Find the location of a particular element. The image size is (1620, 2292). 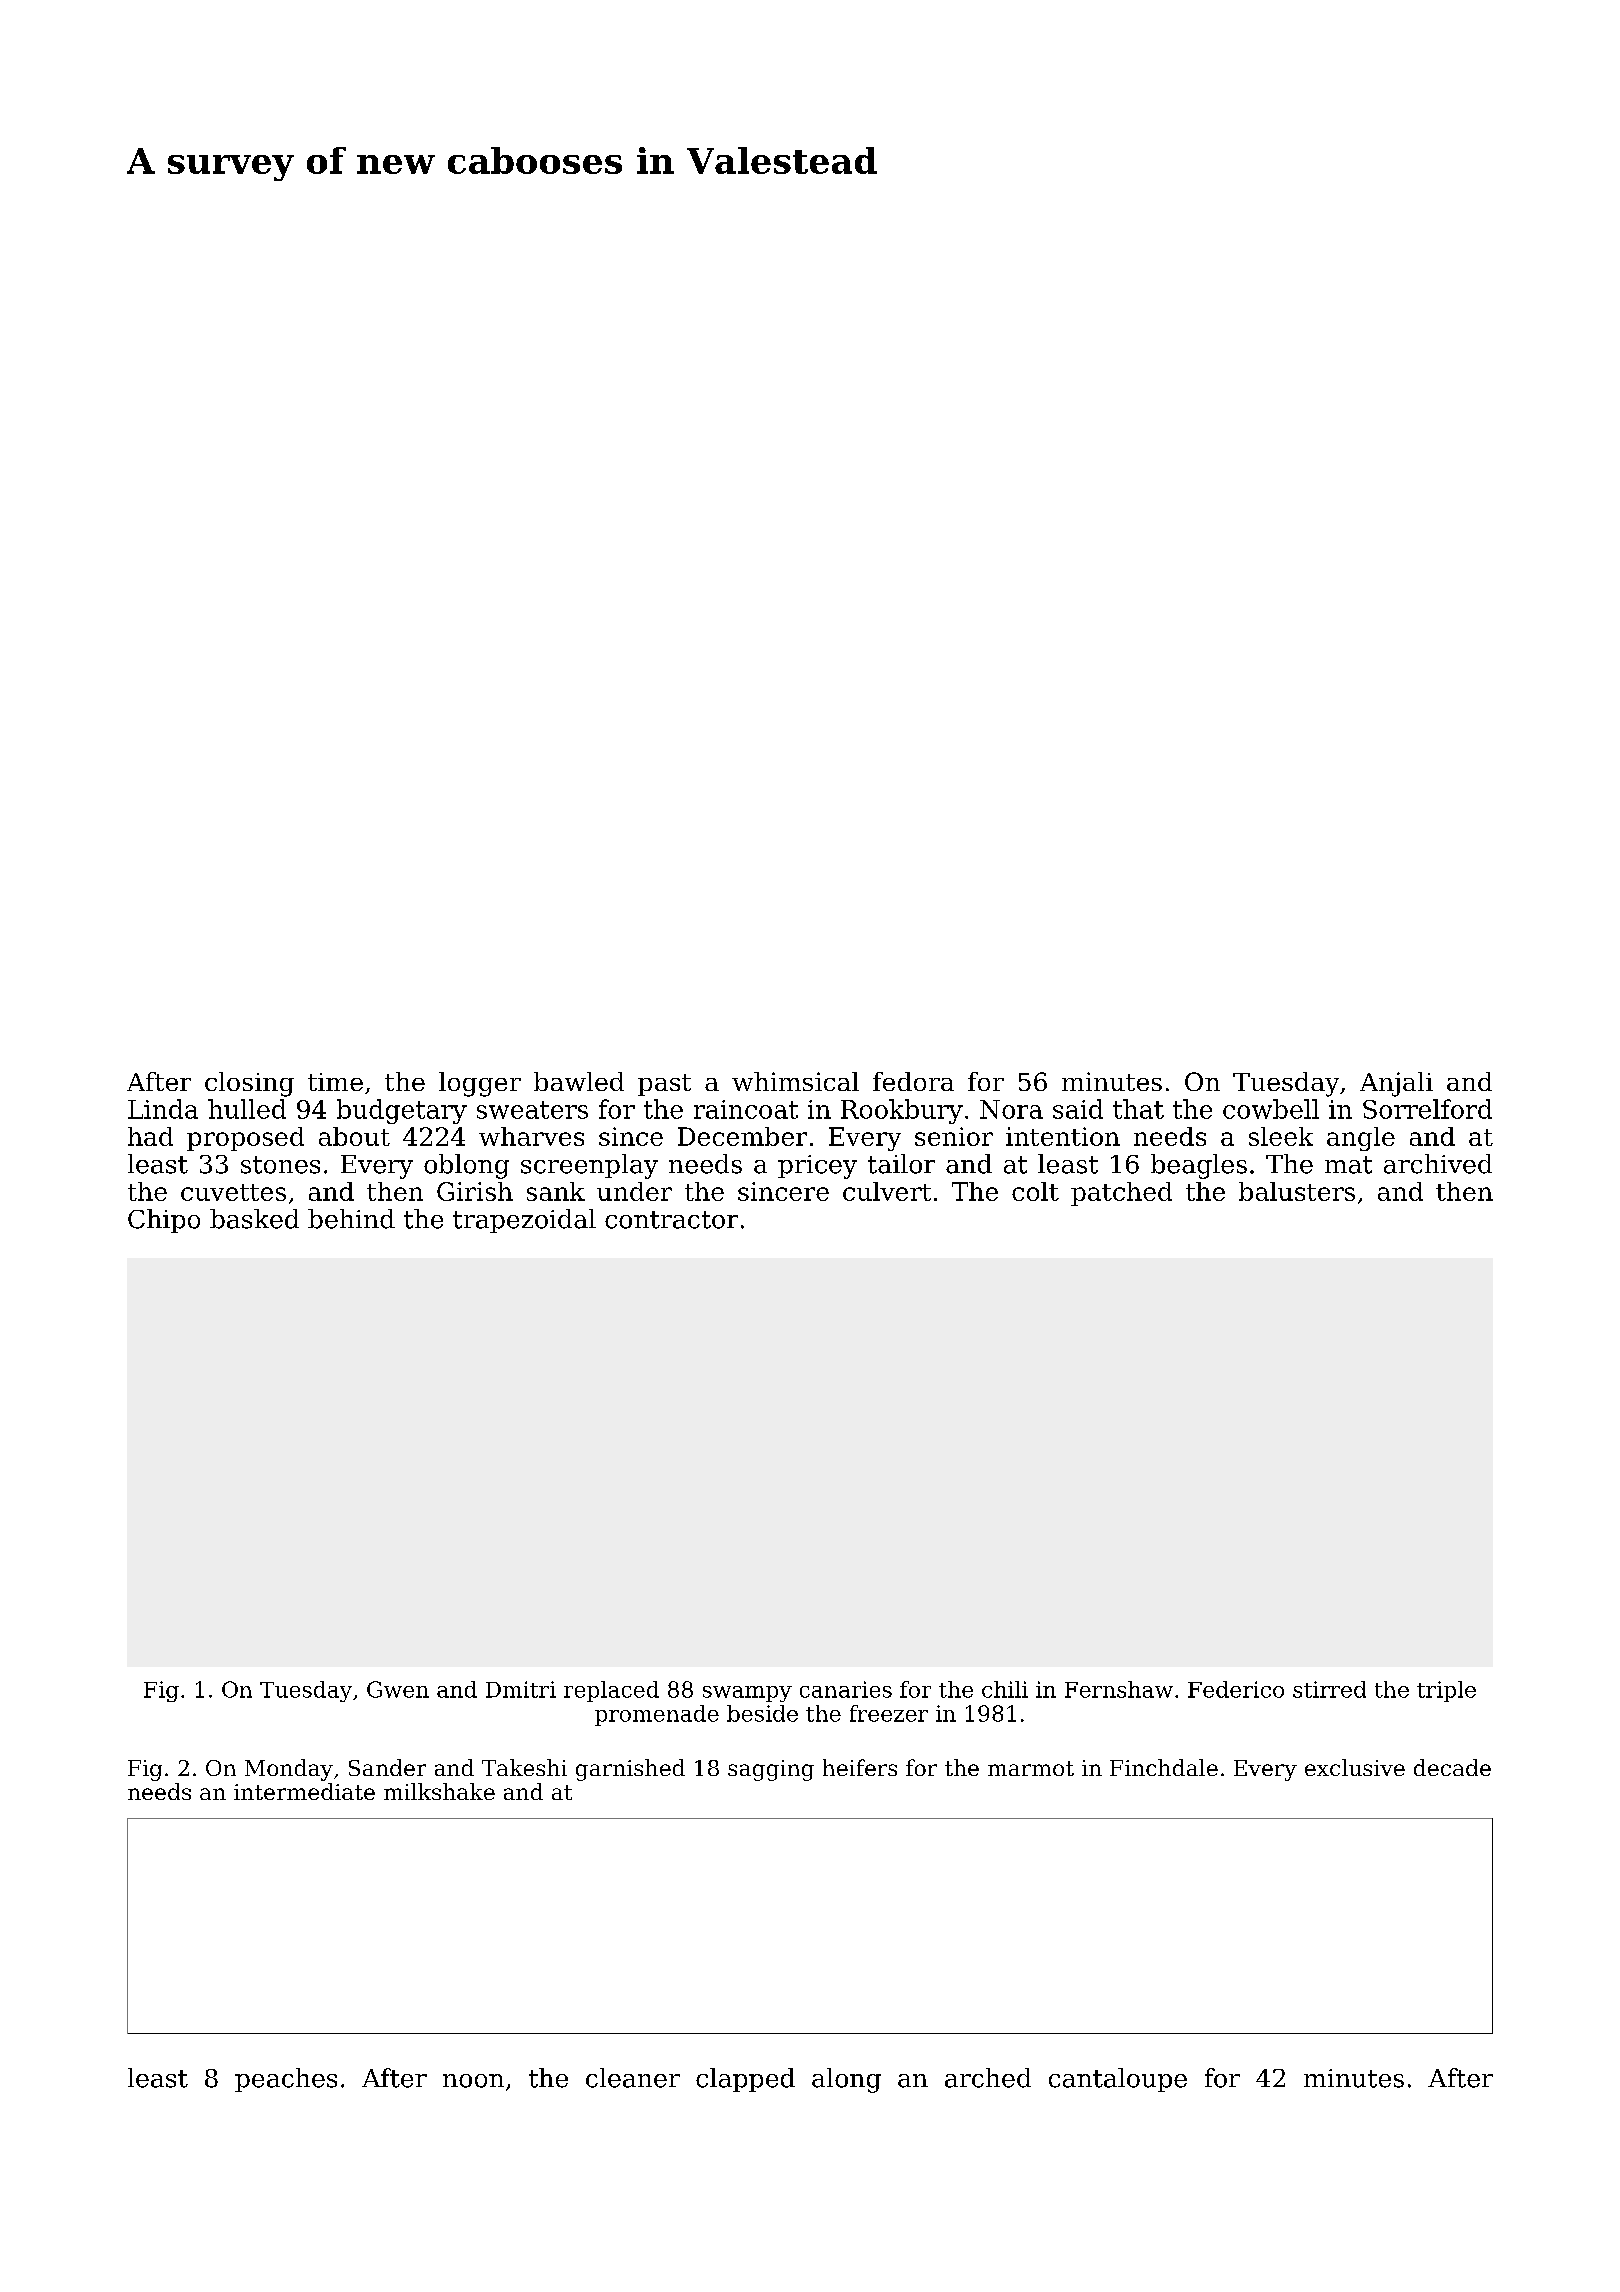

Finchdale is located at coordinates (1164, 1767).
